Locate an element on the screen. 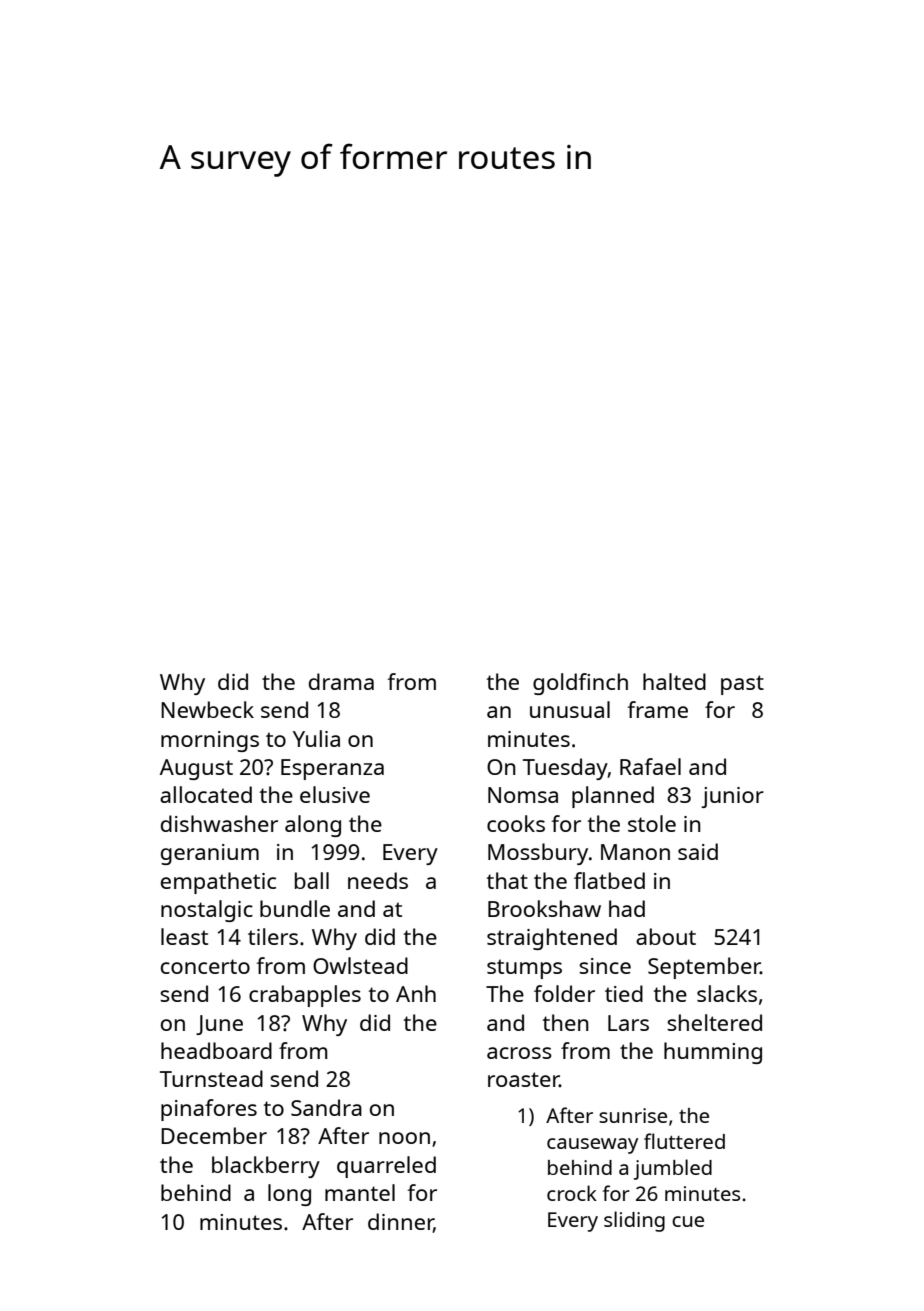  noon is located at coordinates (404, 1138).
